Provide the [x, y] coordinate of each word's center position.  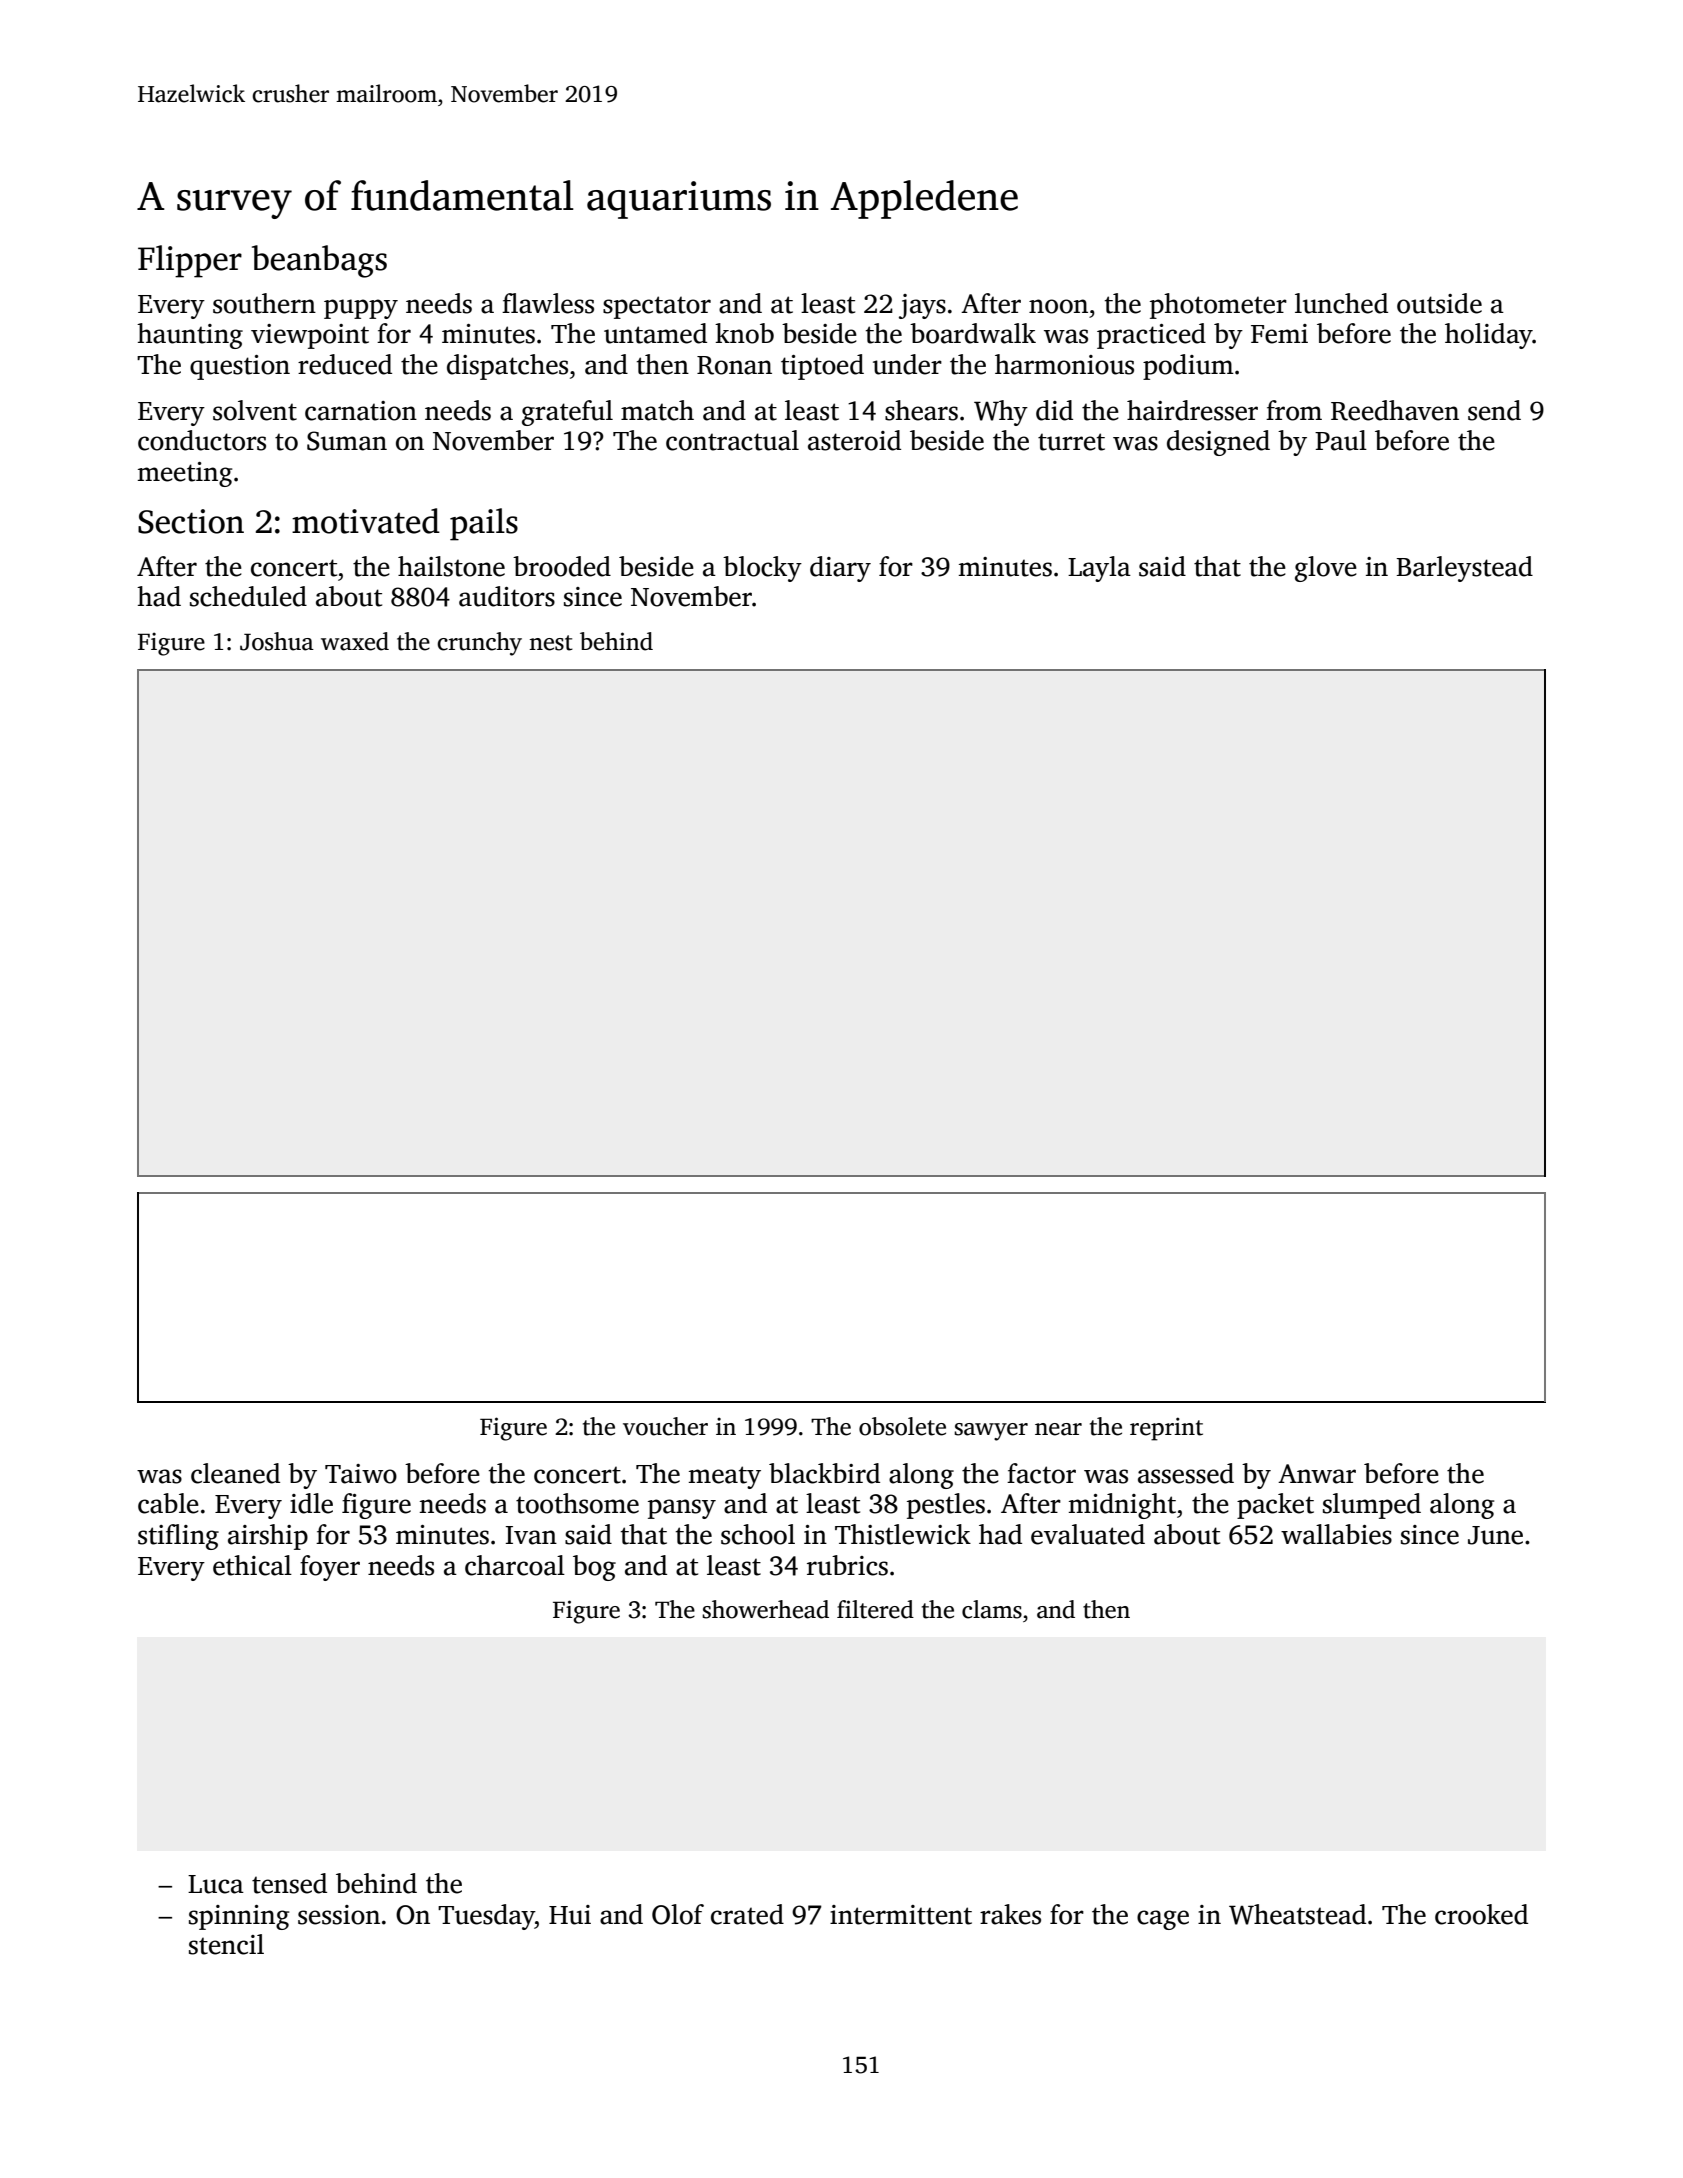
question [240, 367]
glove [1326, 569]
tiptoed [822, 367]
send [1494, 410]
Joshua [277, 641]
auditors [507, 596]
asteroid [854, 440]
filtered [875, 1609]
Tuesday [486, 1917]
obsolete [902, 1426]
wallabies [1336, 1534]
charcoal [515, 1565]
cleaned [235, 1473]
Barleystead [1465, 569]
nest [551, 643]
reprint [1166, 1429]
